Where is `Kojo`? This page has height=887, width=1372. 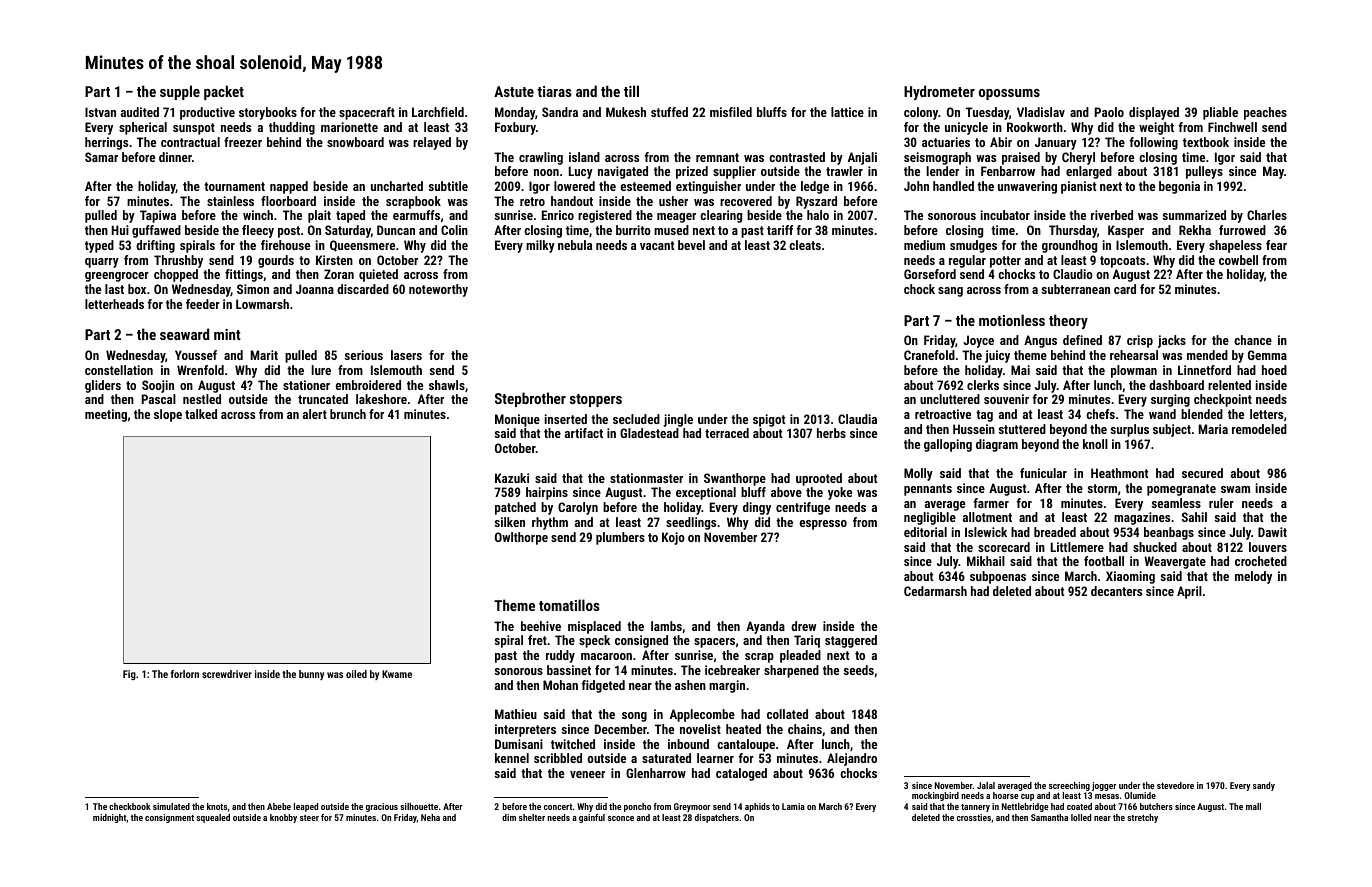
Kojo is located at coordinates (673, 538).
